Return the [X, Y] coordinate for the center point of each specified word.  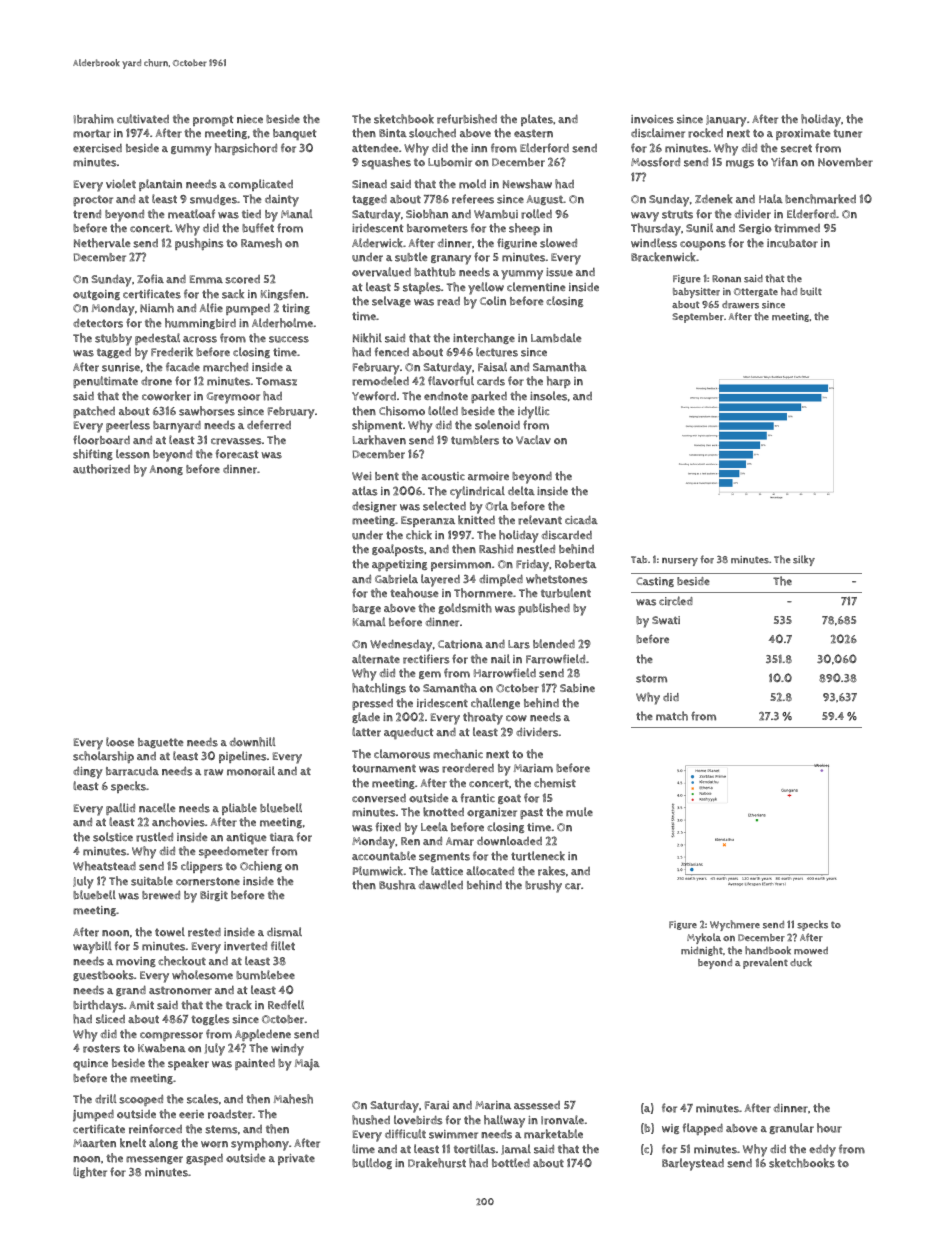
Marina [493, 1105]
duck [801, 962]
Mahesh [293, 1099]
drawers [740, 304]
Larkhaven [379, 440]
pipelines [243, 757]
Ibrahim [94, 119]
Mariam [533, 768]
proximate [803, 134]
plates [537, 120]
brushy [543, 886]
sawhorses [207, 411]
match [672, 716]
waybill [92, 947]
